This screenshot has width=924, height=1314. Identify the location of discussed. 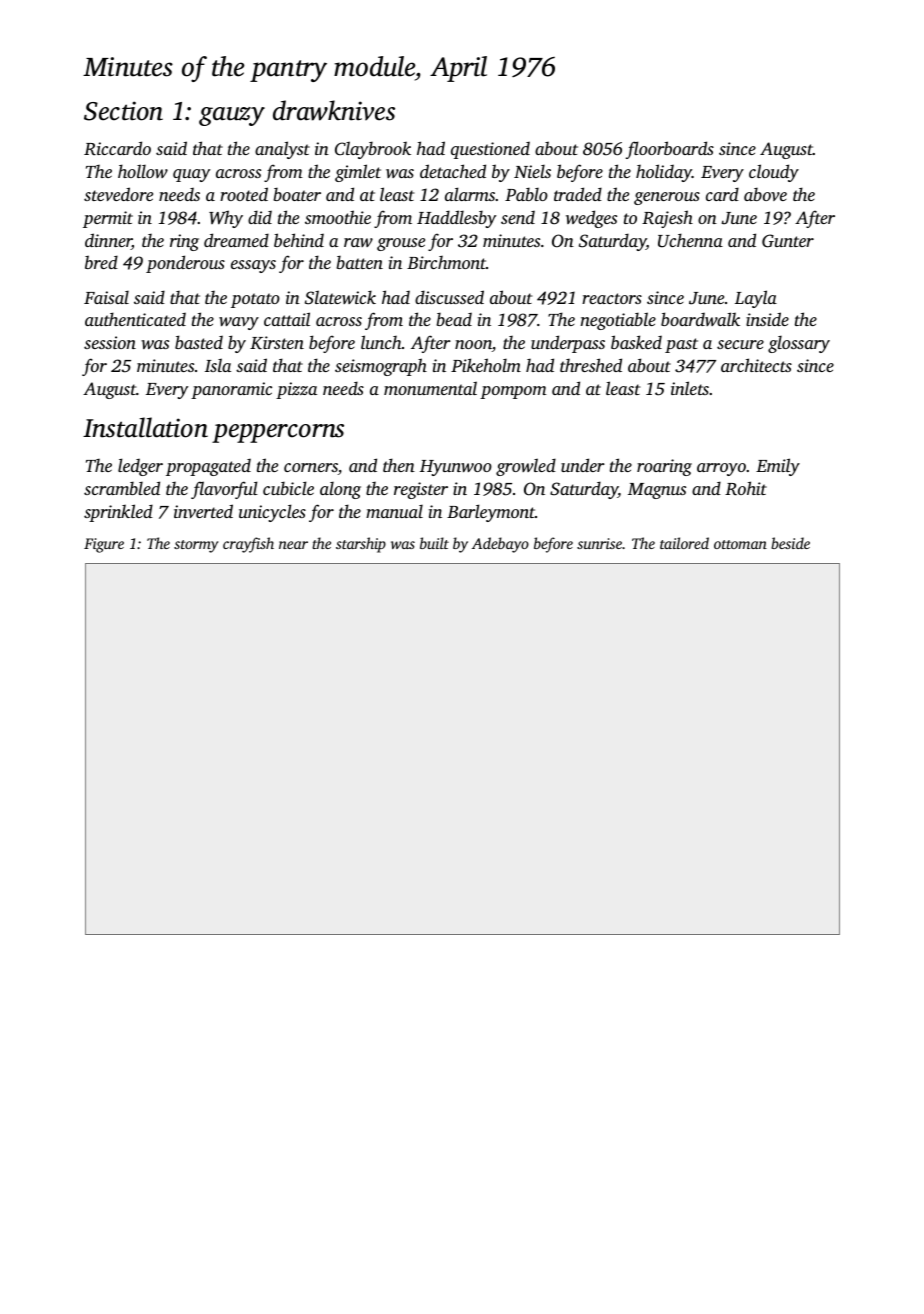
(449, 297).
